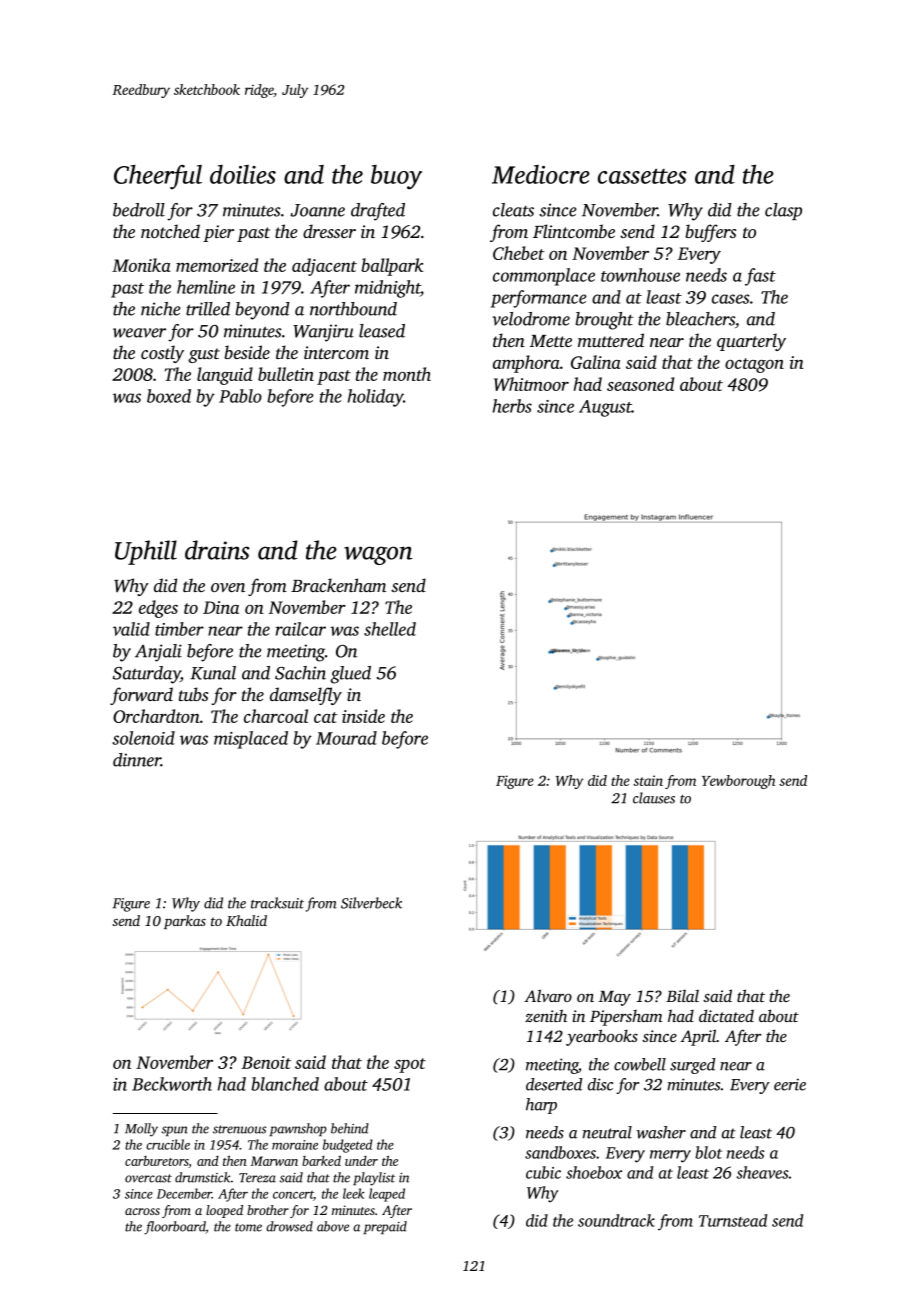 The width and height of the document is (924, 1311). I want to click on prepaid, so click(385, 1227).
